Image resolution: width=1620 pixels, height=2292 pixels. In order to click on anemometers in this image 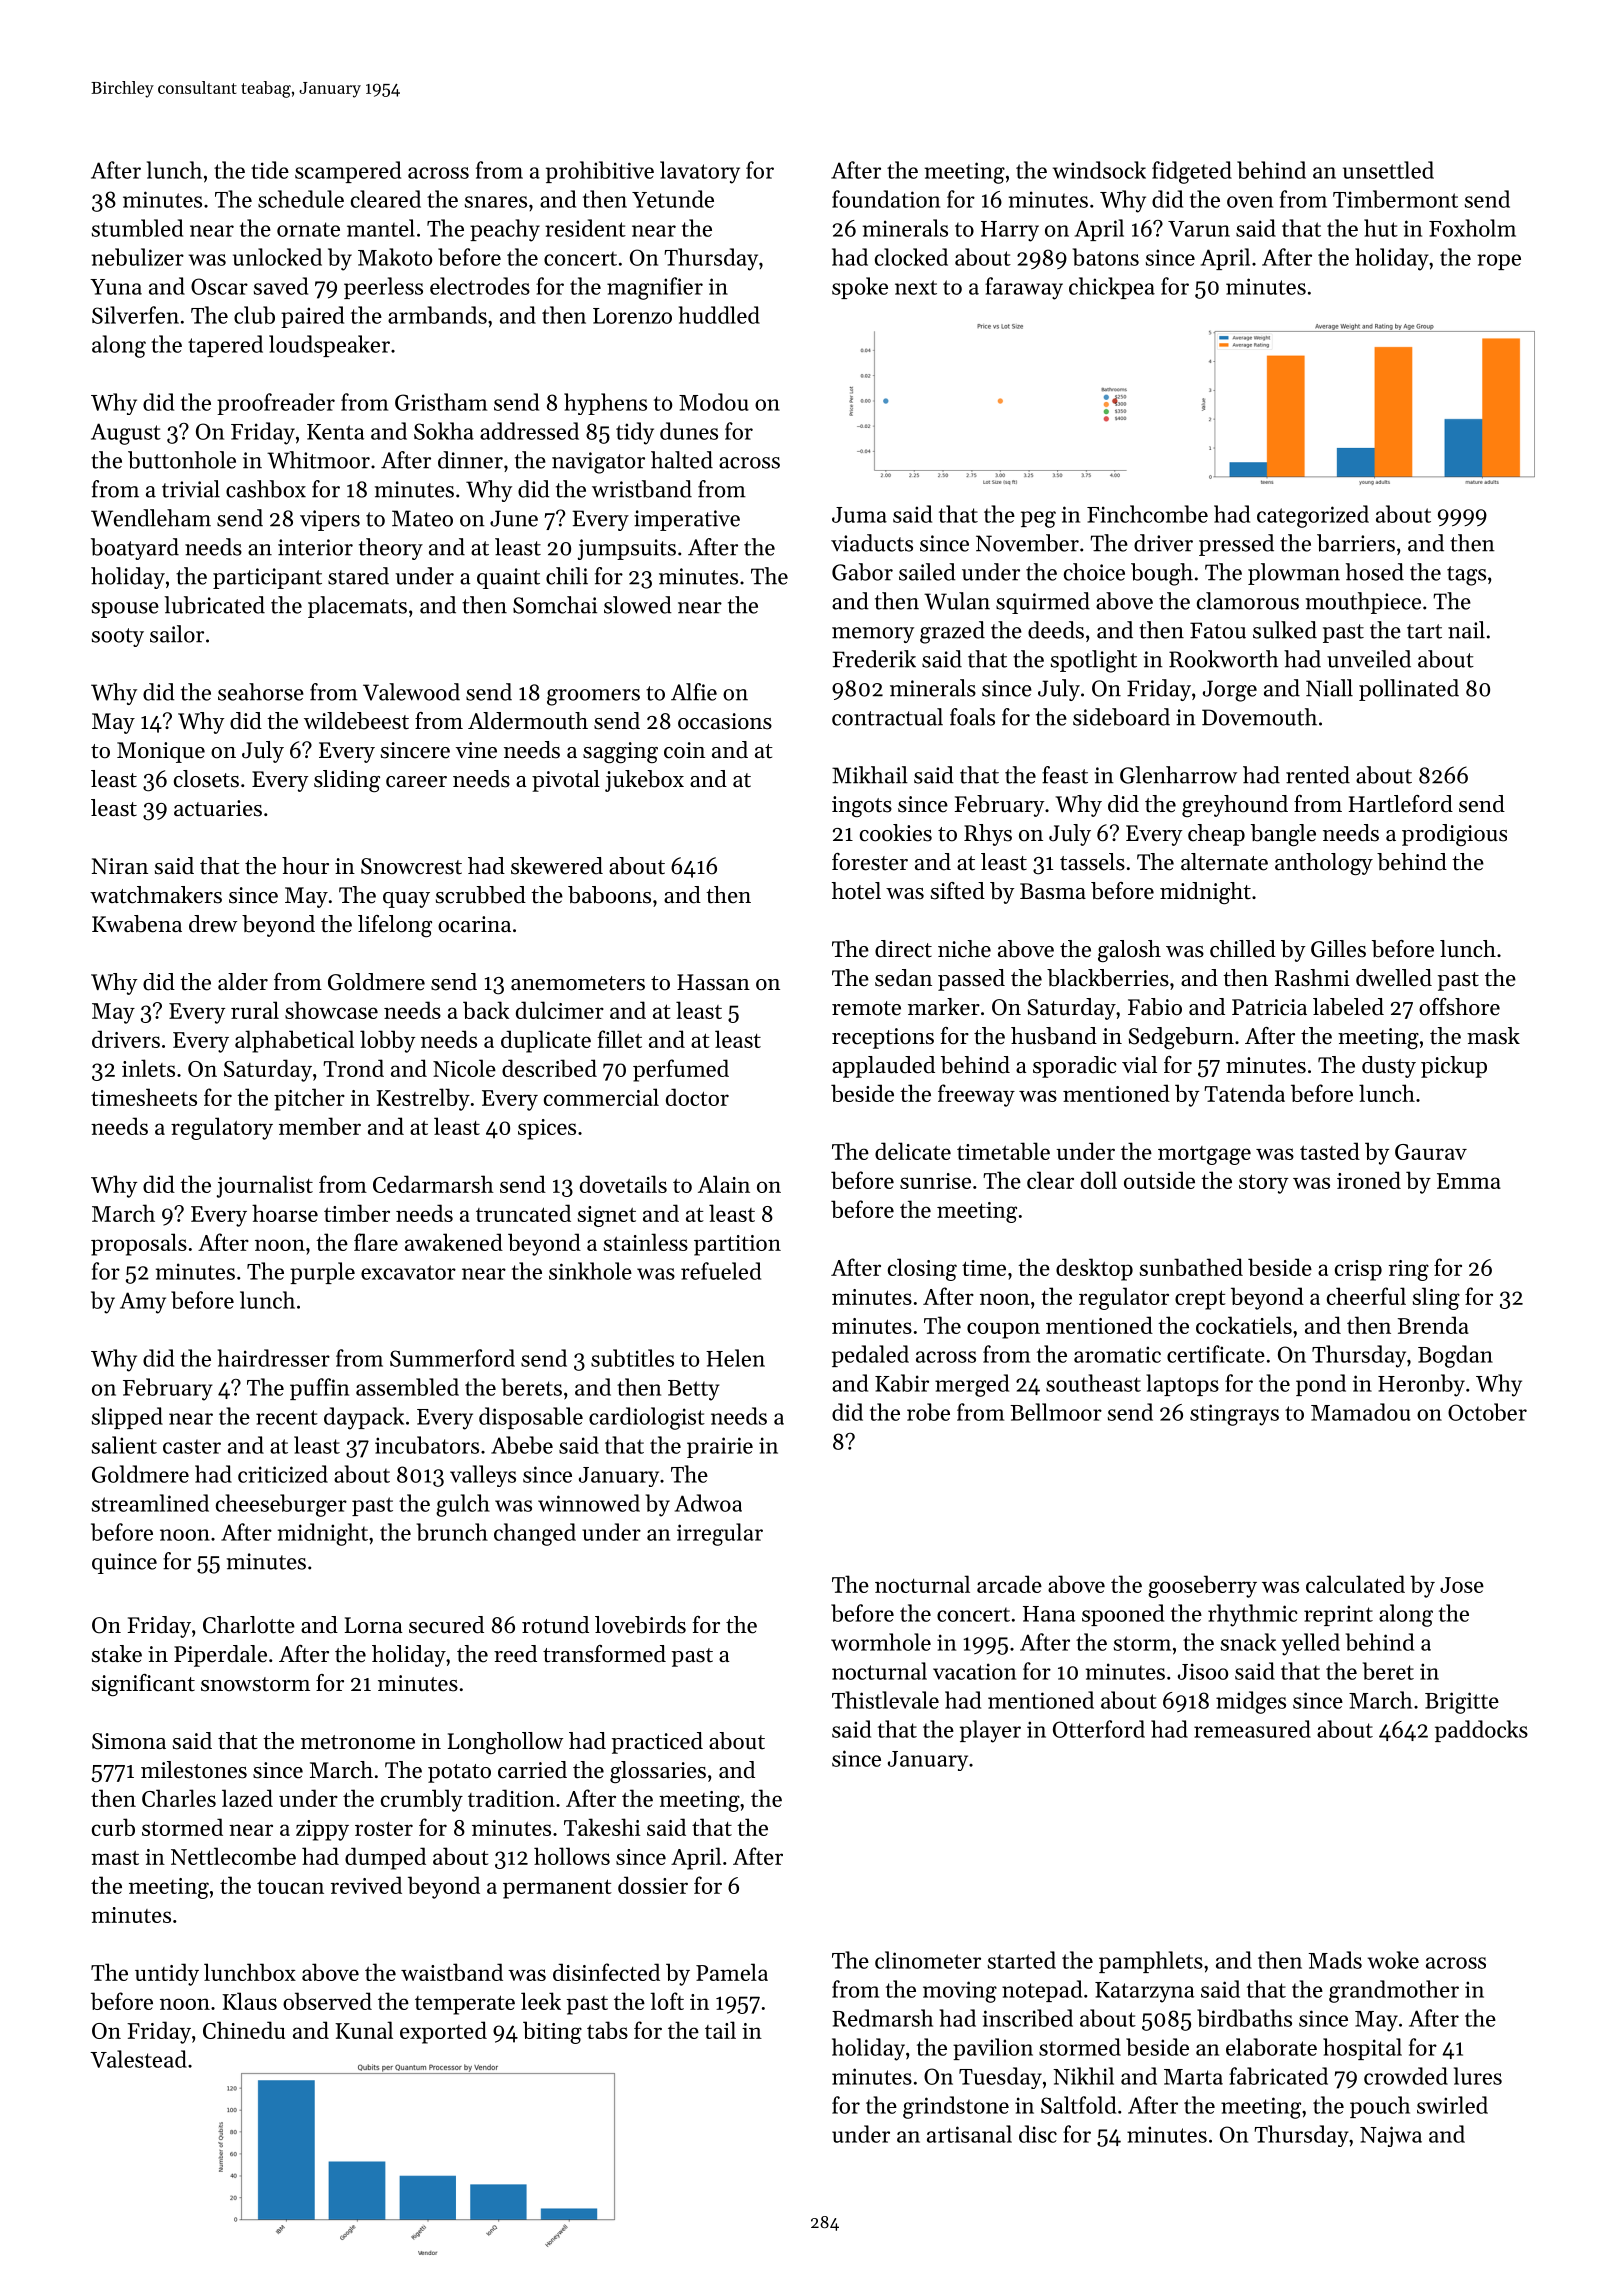, I will do `click(578, 983)`.
